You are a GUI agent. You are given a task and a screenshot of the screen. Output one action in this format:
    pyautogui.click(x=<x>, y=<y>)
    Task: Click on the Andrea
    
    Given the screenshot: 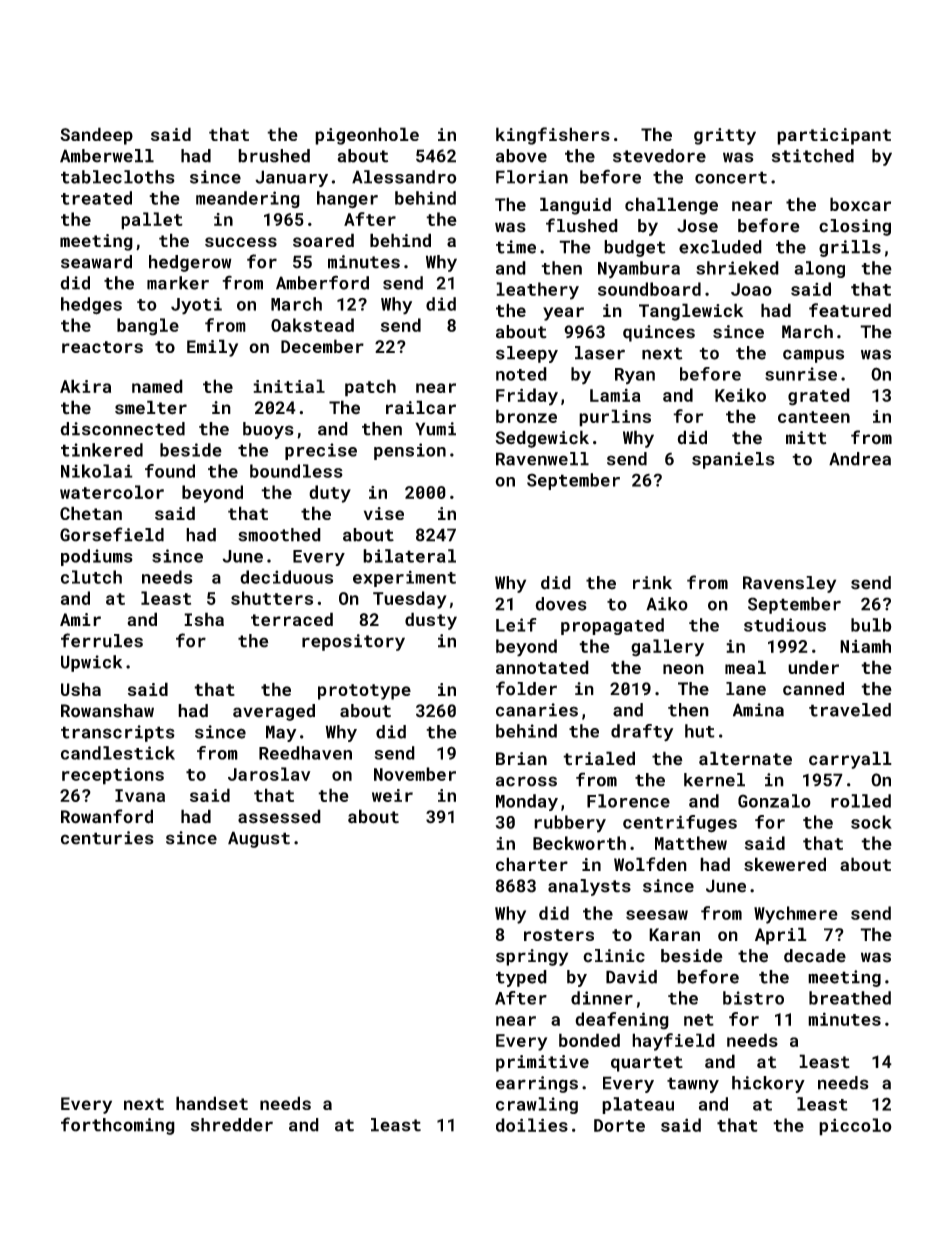 What is the action you would take?
    pyautogui.click(x=860, y=459)
